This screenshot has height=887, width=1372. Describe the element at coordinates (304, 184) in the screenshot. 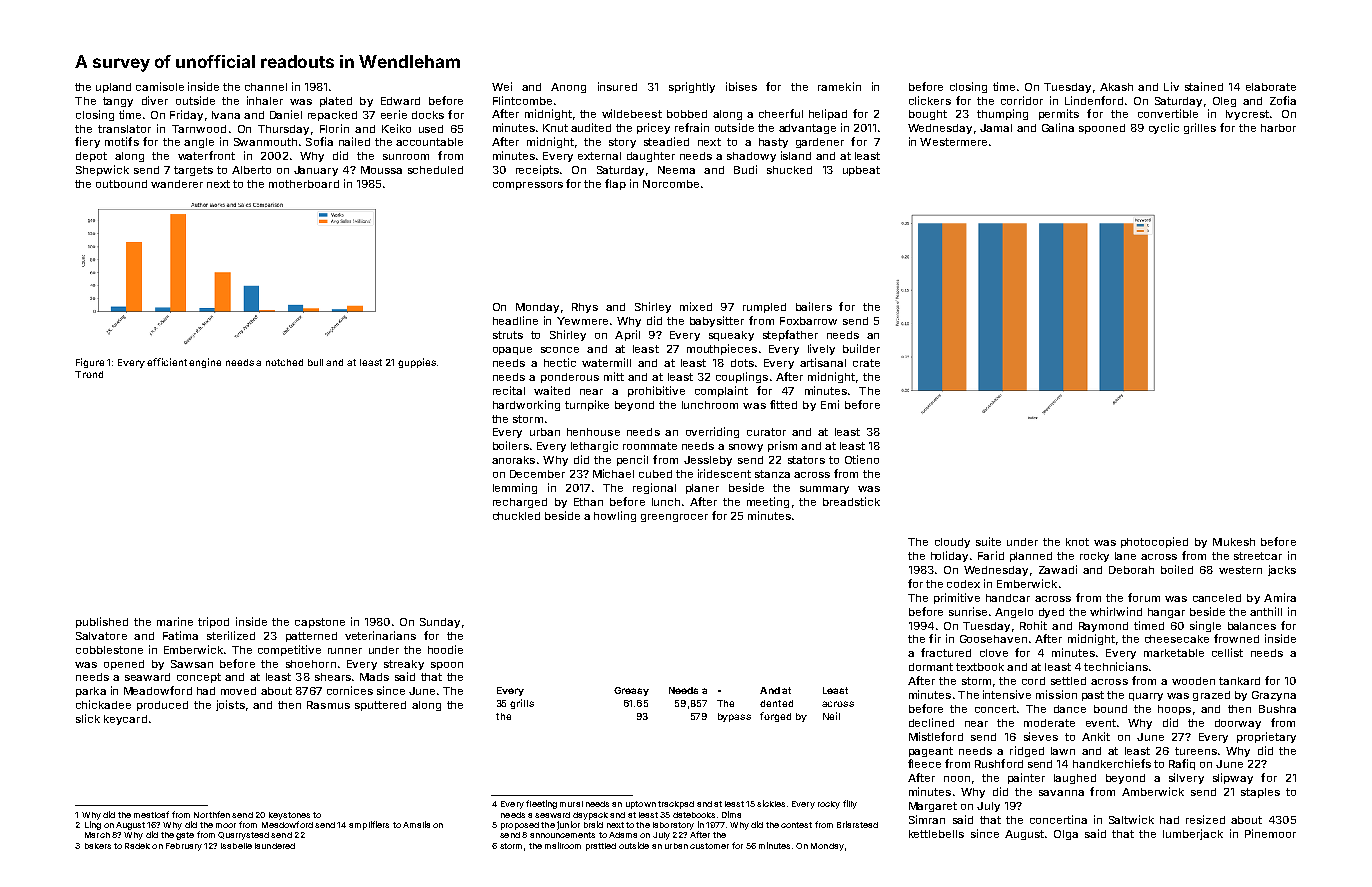

I see `motherboard` at that location.
